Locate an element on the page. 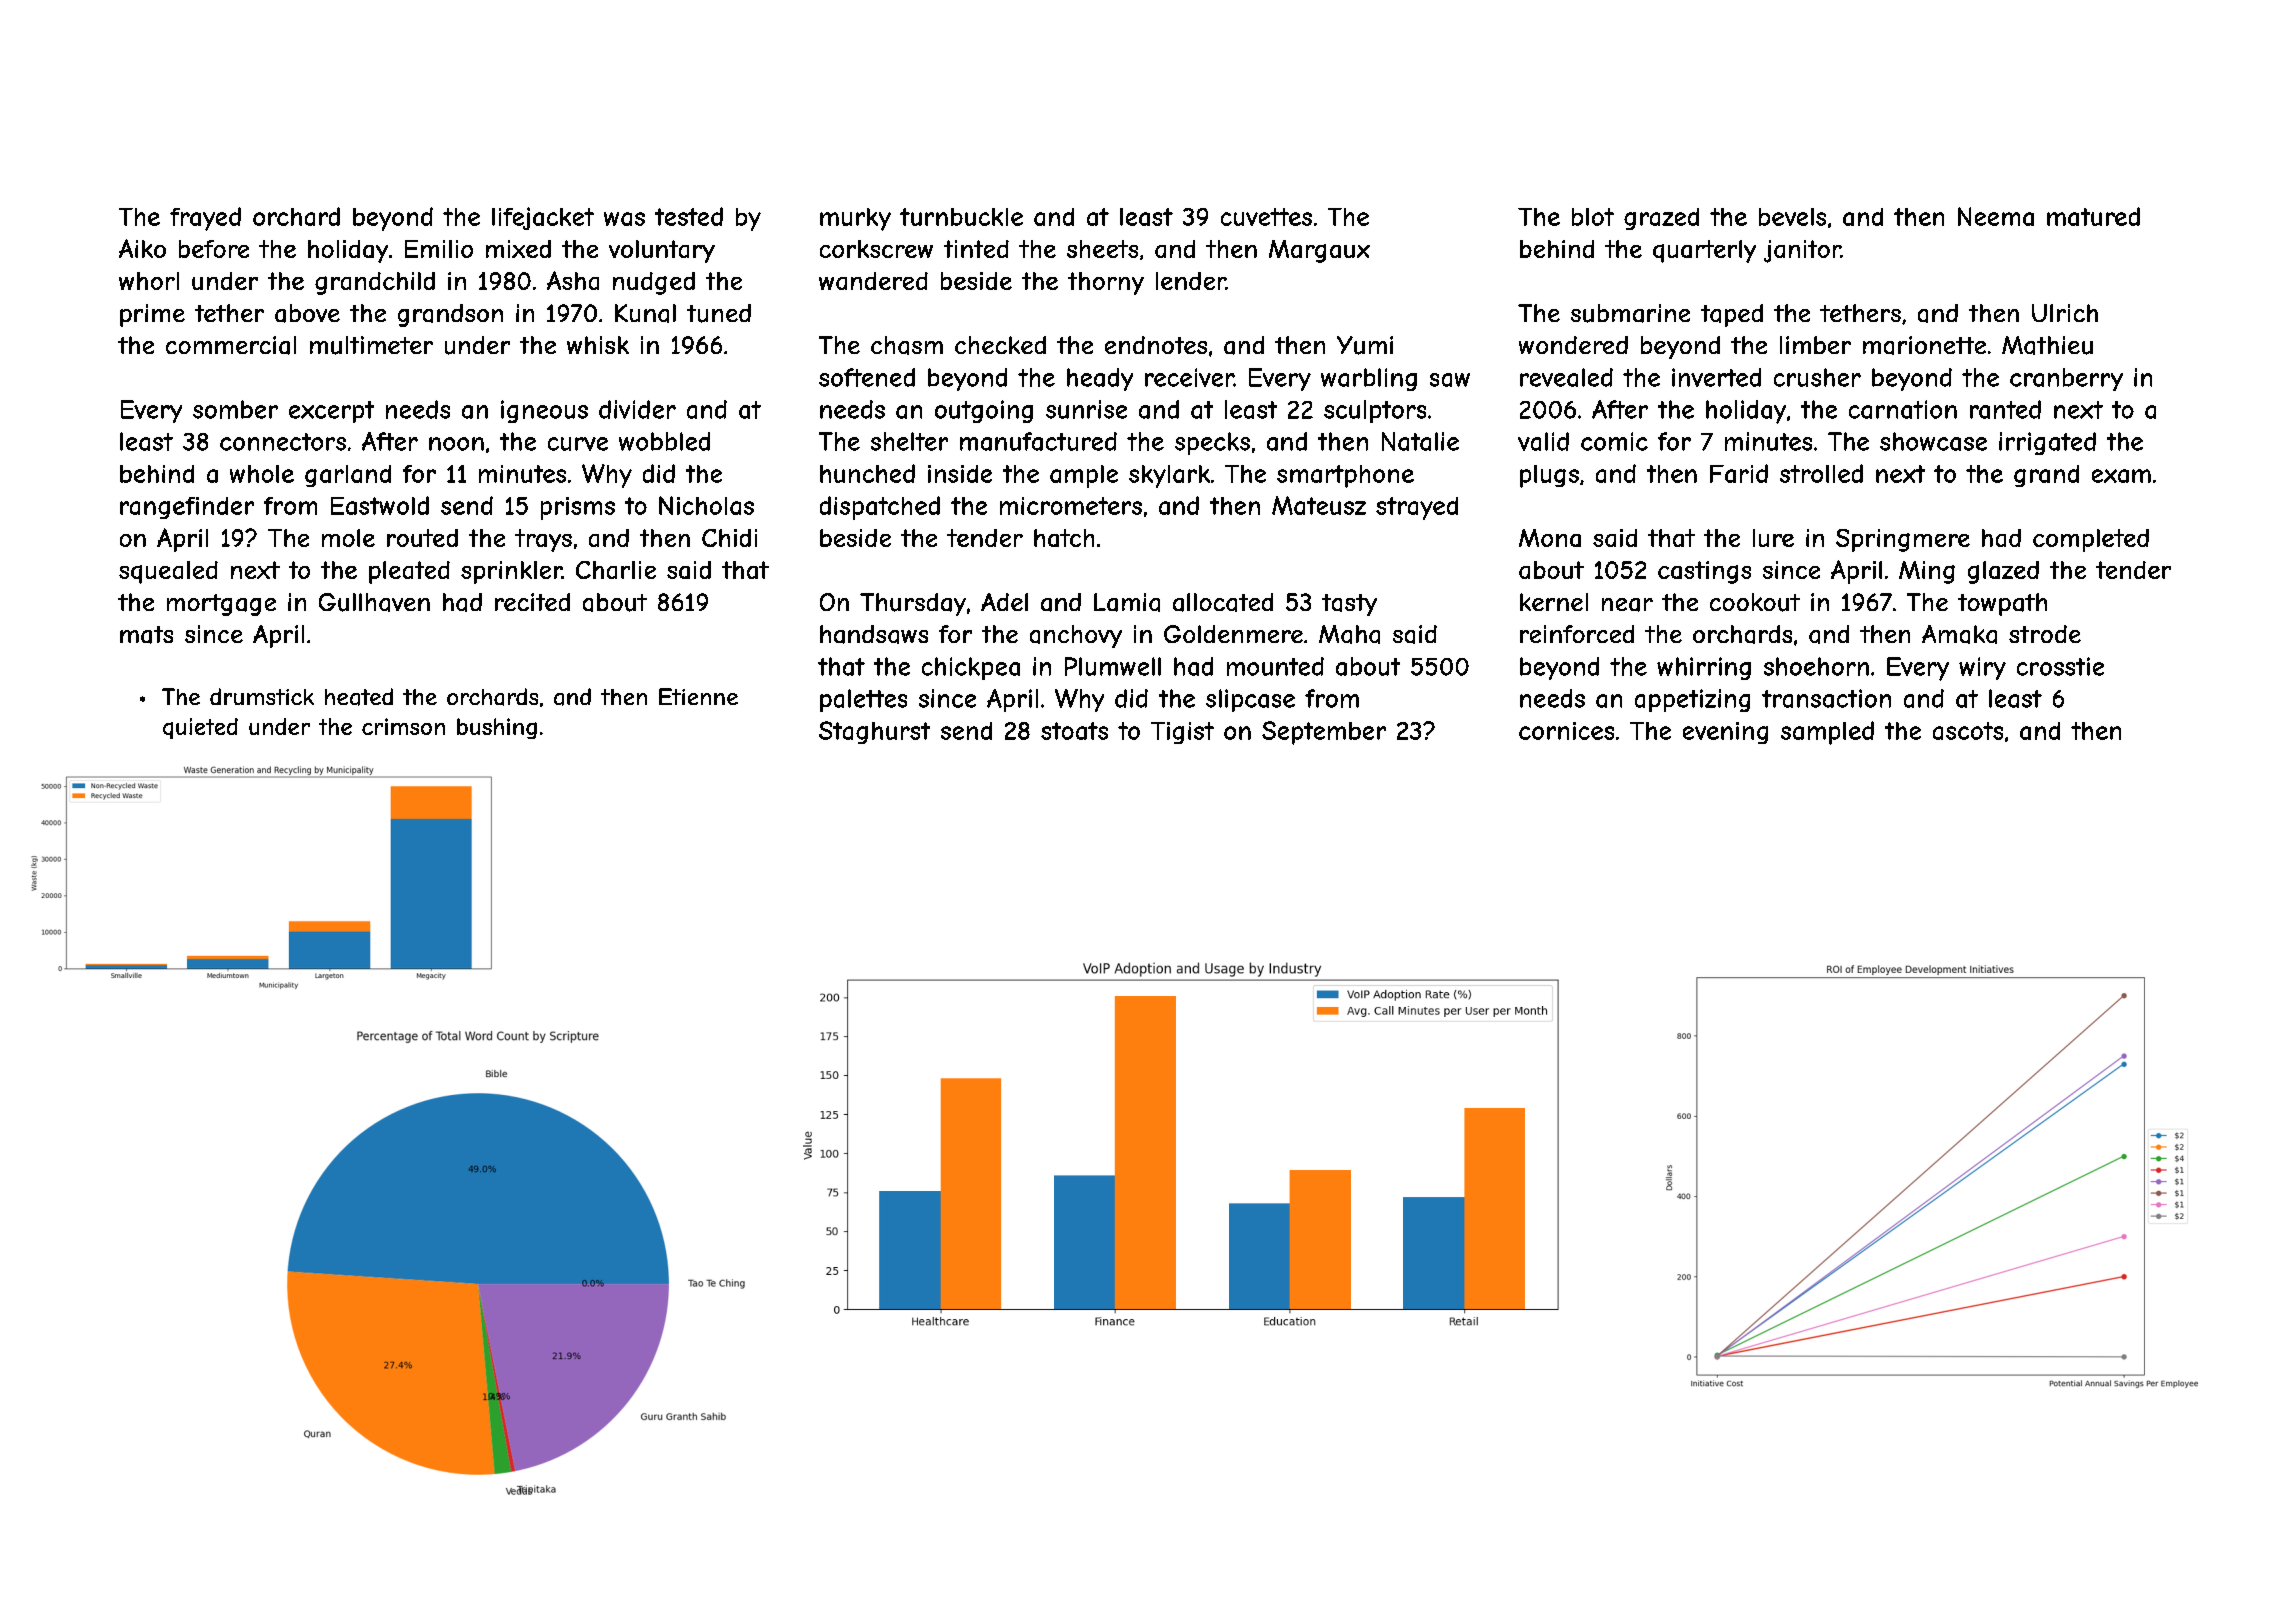 The image size is (2292, 1620). quarterly is located at coordinates (1704, 251).
